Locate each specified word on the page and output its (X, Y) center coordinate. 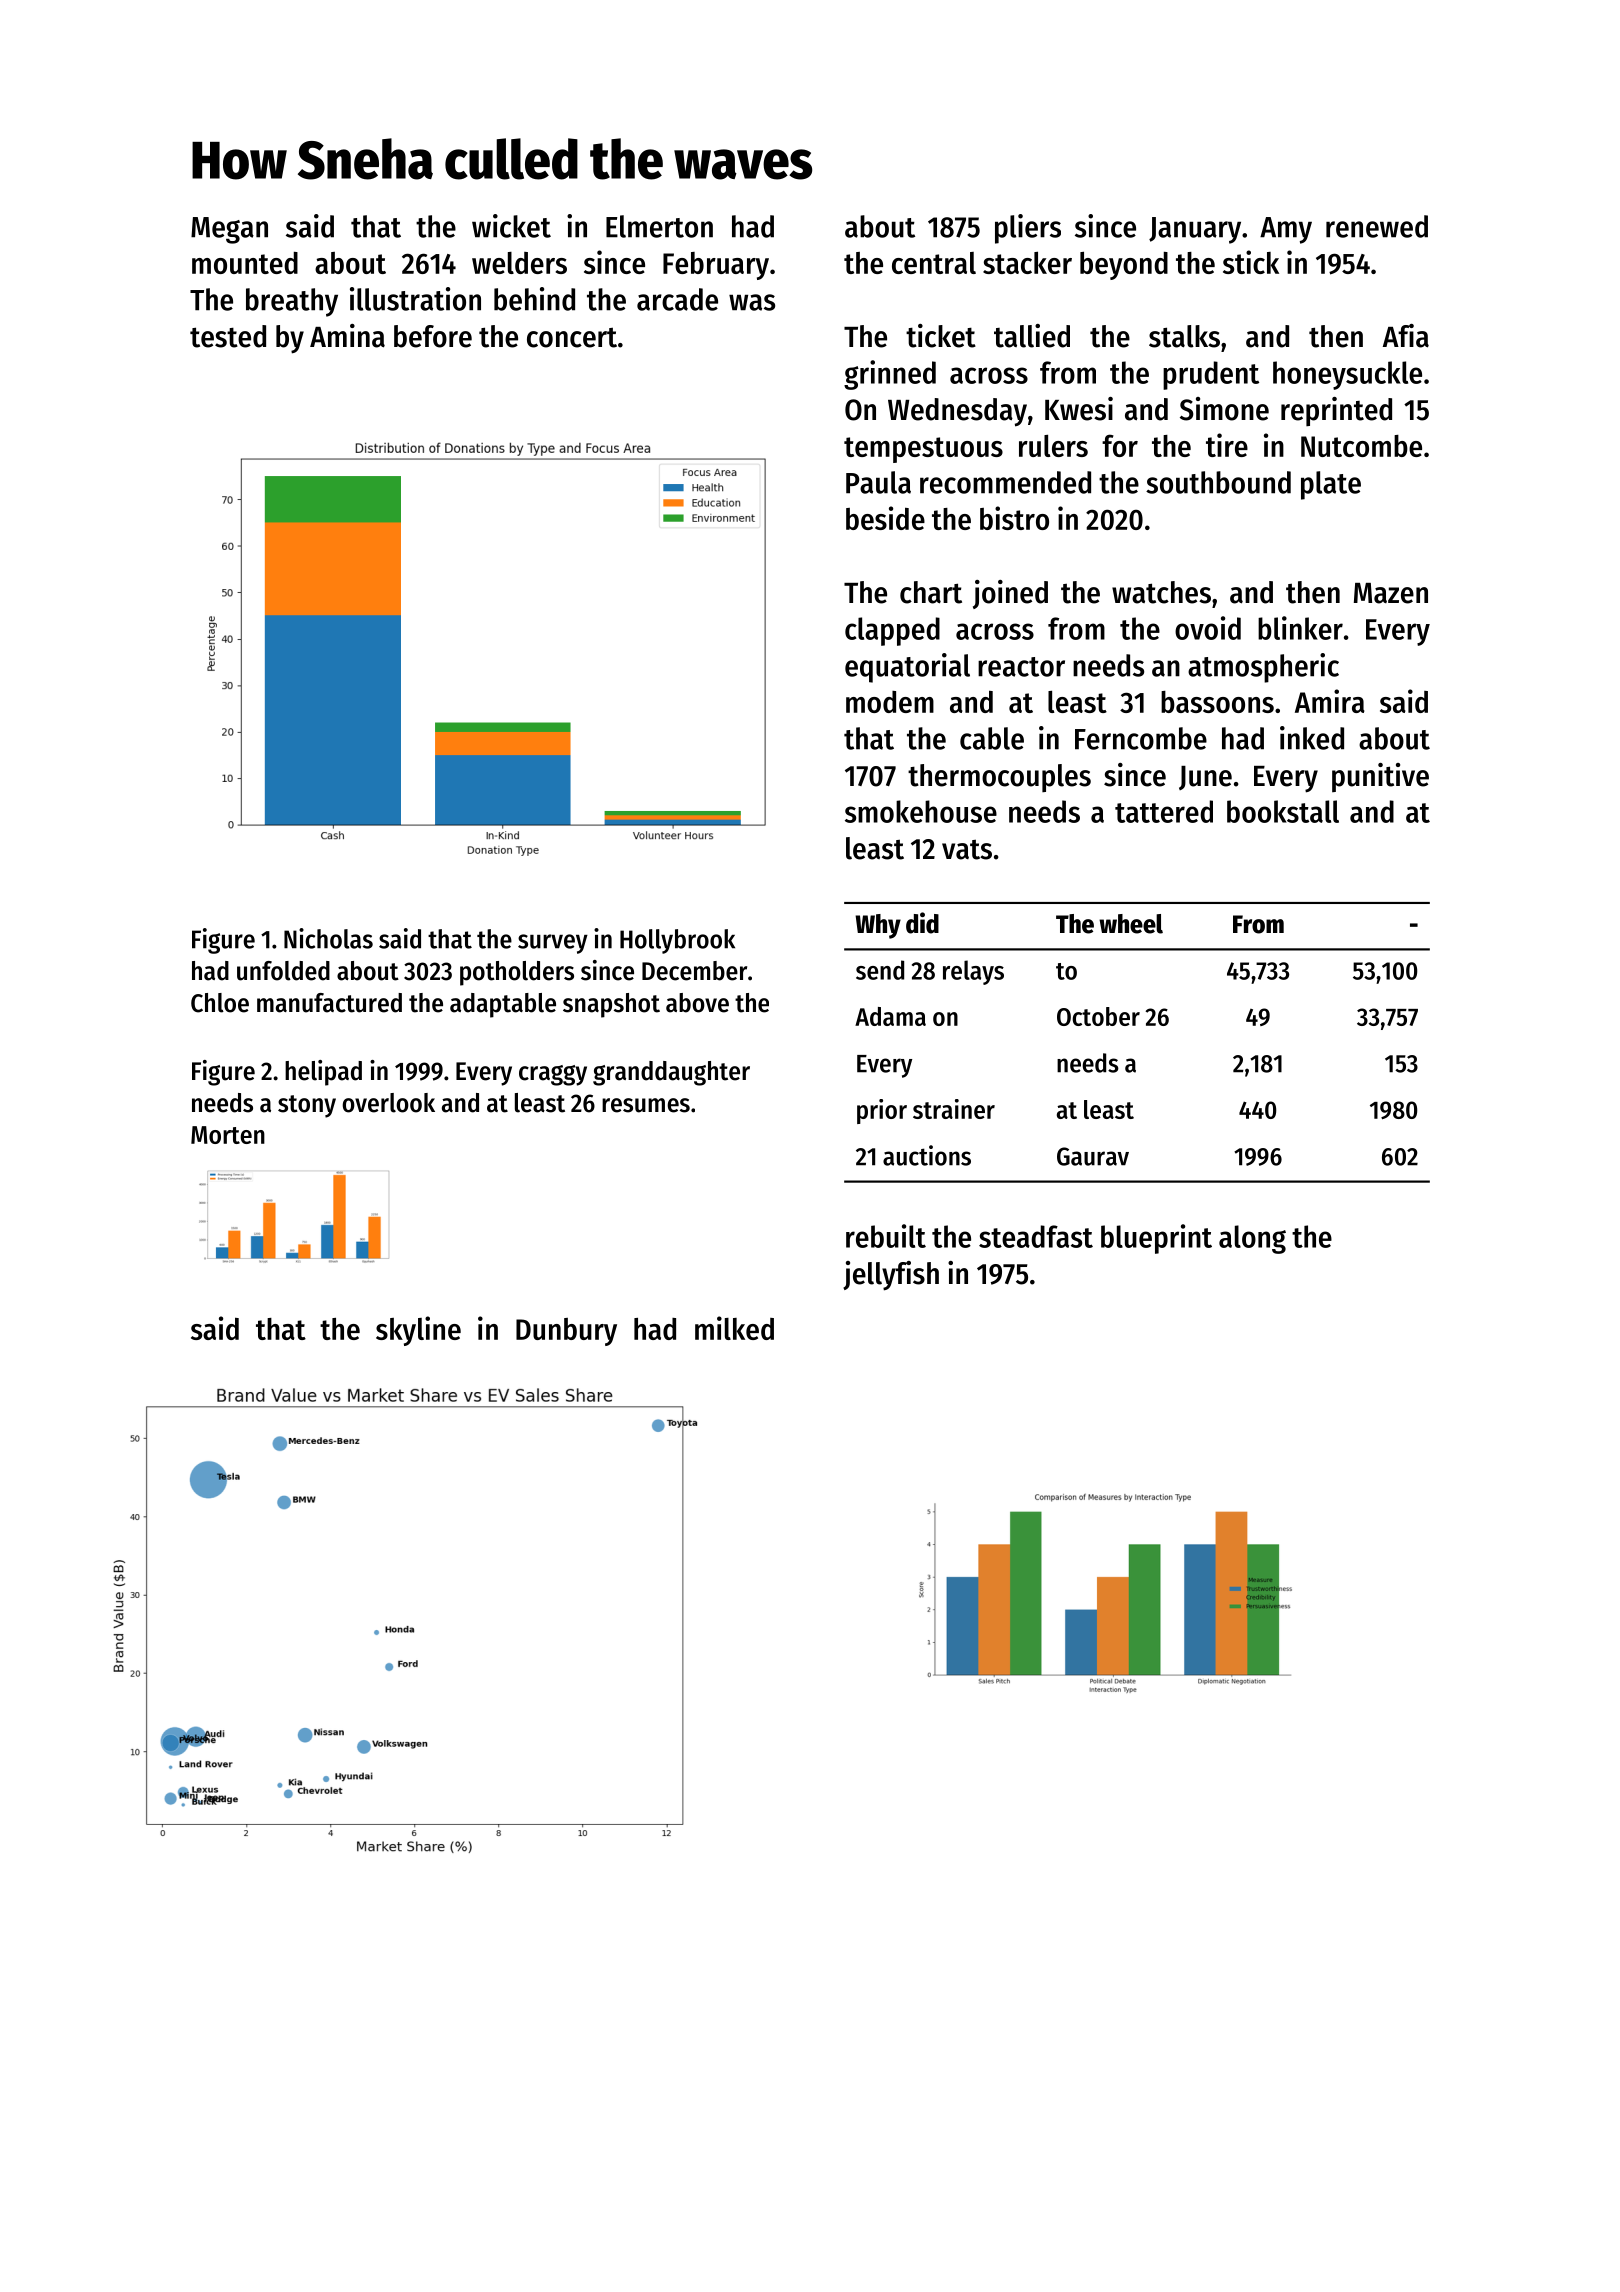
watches (1161, 592)
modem (890, 702)
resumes (646, 1105)
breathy (292, 302)
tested (228, 336)
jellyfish (891, 1276)
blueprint (1156, 1239)
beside (885, 518)
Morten (228, 1135)
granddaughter (671, 1073)
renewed (1377, 226)
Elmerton (659, 226)
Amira (1330, 701)
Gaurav (1093, 1156)
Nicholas (328, 938)
